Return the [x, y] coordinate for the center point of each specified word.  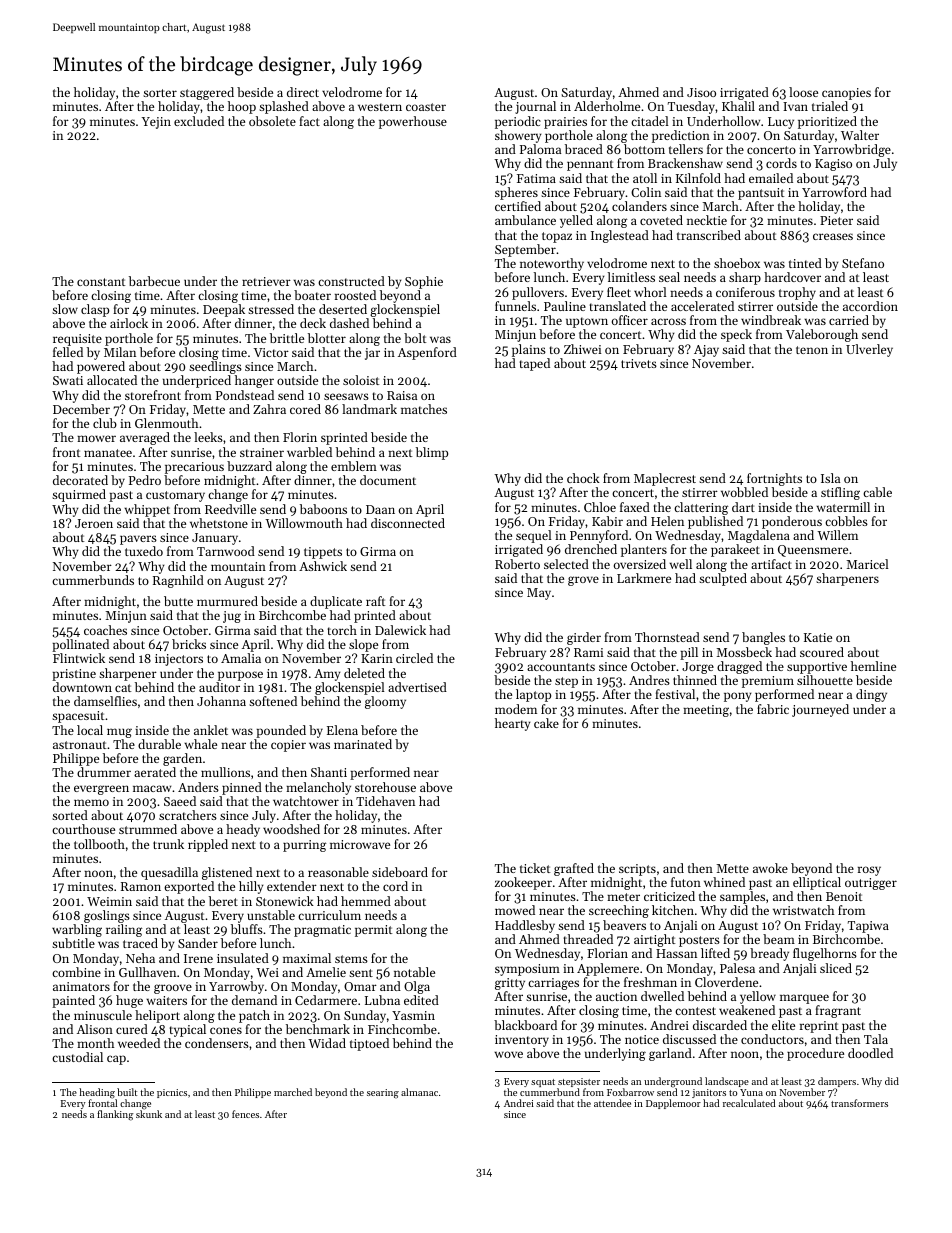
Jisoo [701, 92]
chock [583, 478]
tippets [323, 553]
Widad [327, 1043]
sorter [160, 93]
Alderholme [607, 106]
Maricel [868, 564]
